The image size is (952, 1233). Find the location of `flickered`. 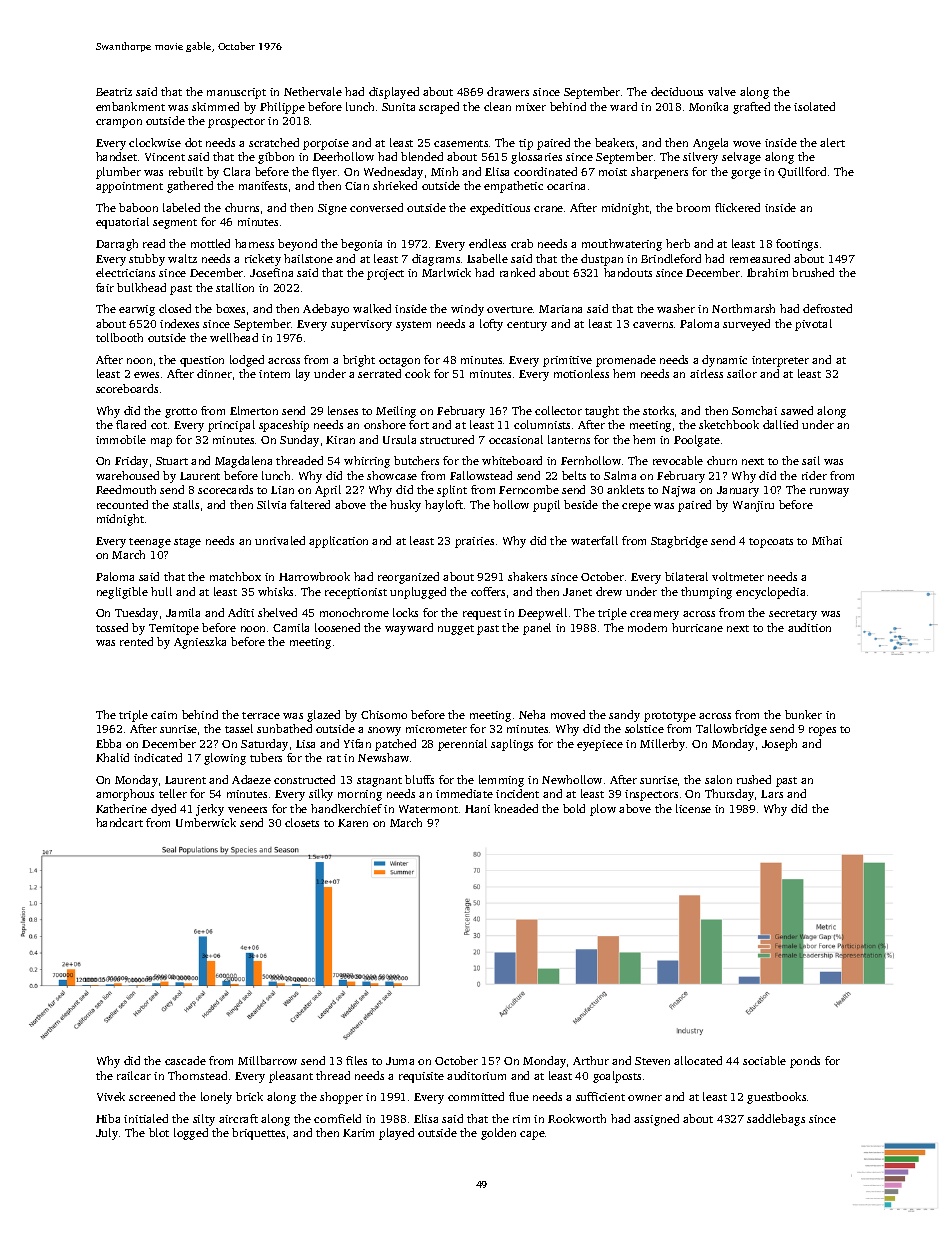

flickered is located at coordinates (737, 207).
